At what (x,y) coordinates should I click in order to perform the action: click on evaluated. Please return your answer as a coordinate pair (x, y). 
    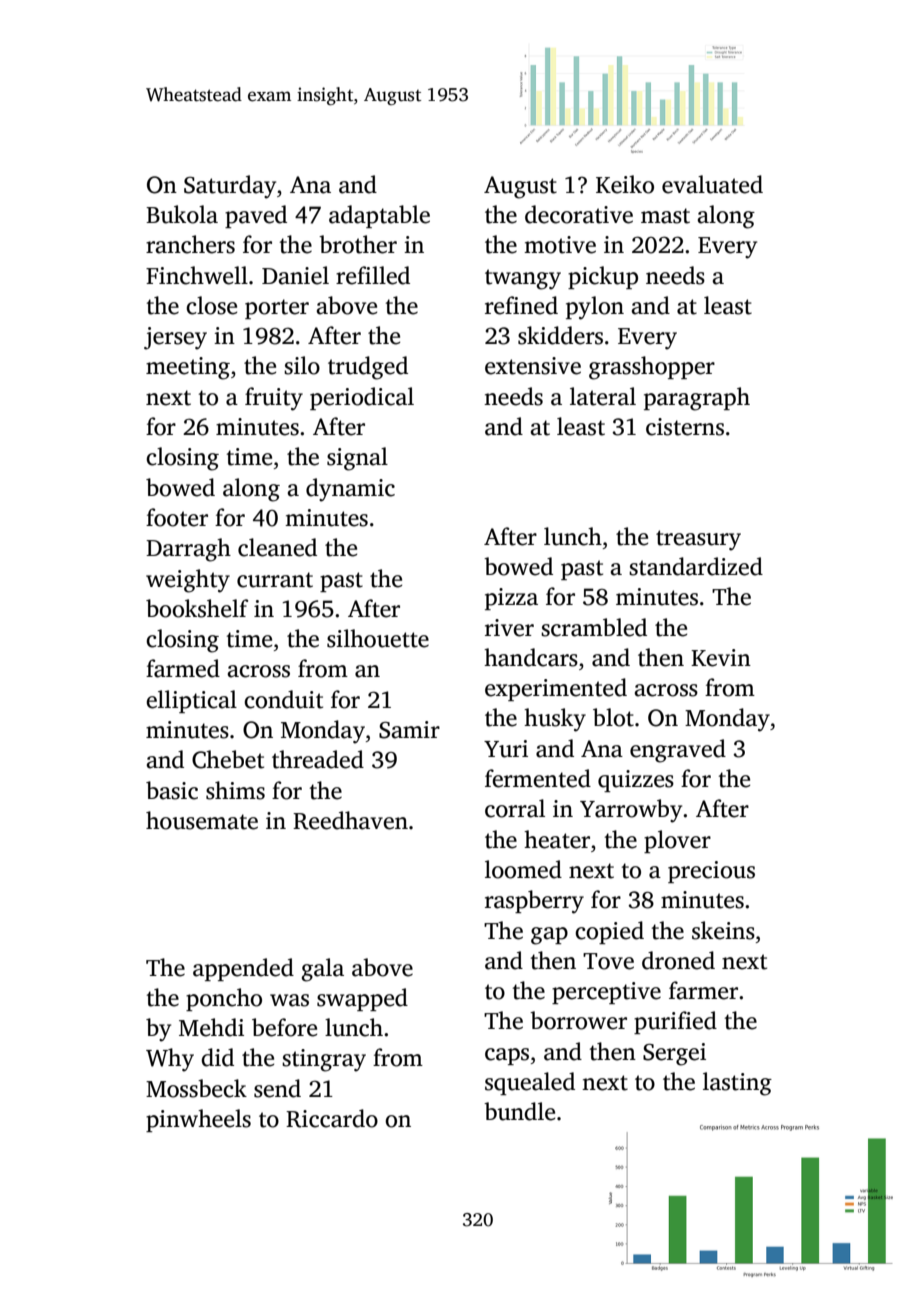
    Looking at the image, I should click on (712, 184).
